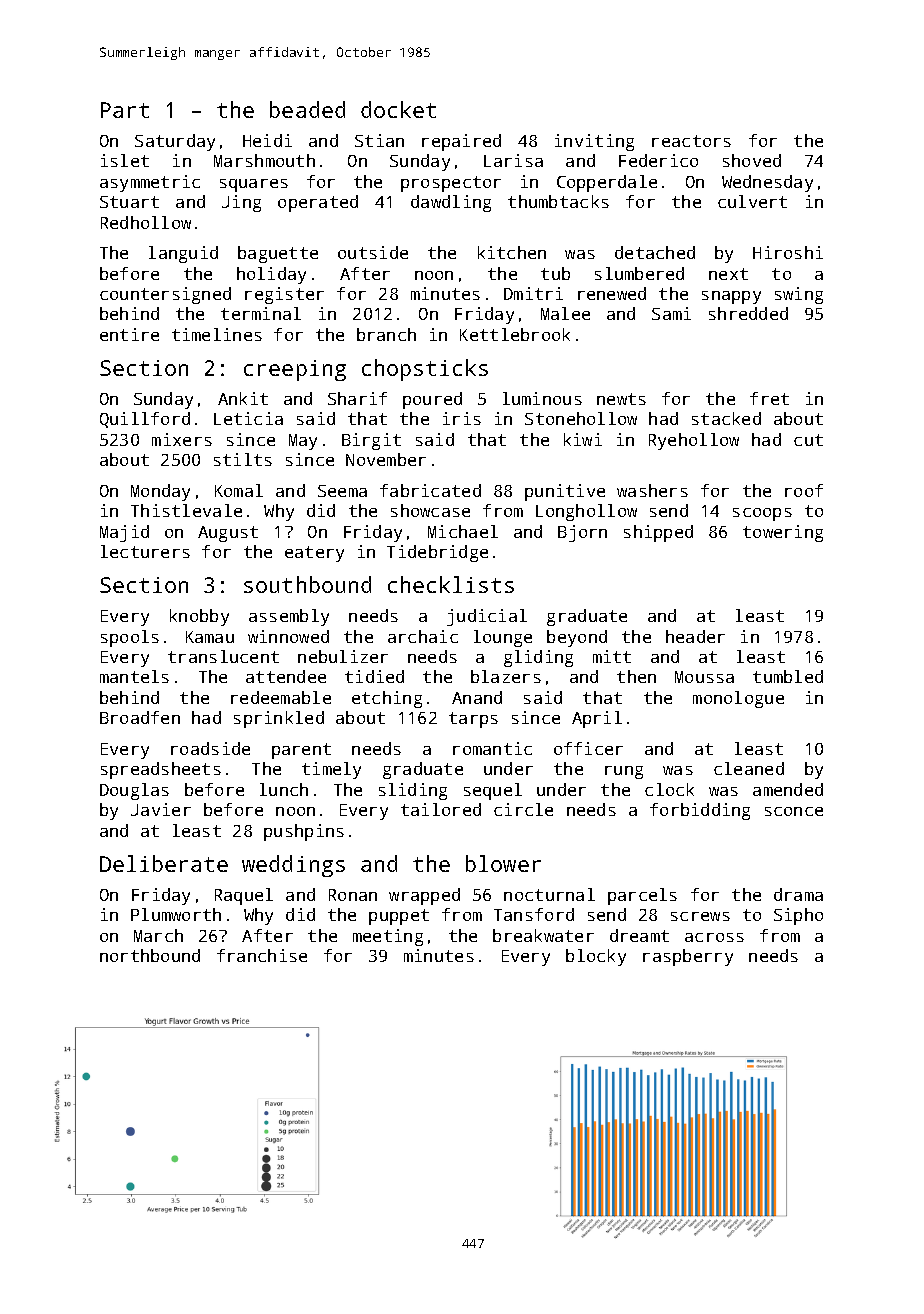 The image size is (924, 1314). Describe the element at coordinates (210, 748) in the page. I see `roadside` at that location.
